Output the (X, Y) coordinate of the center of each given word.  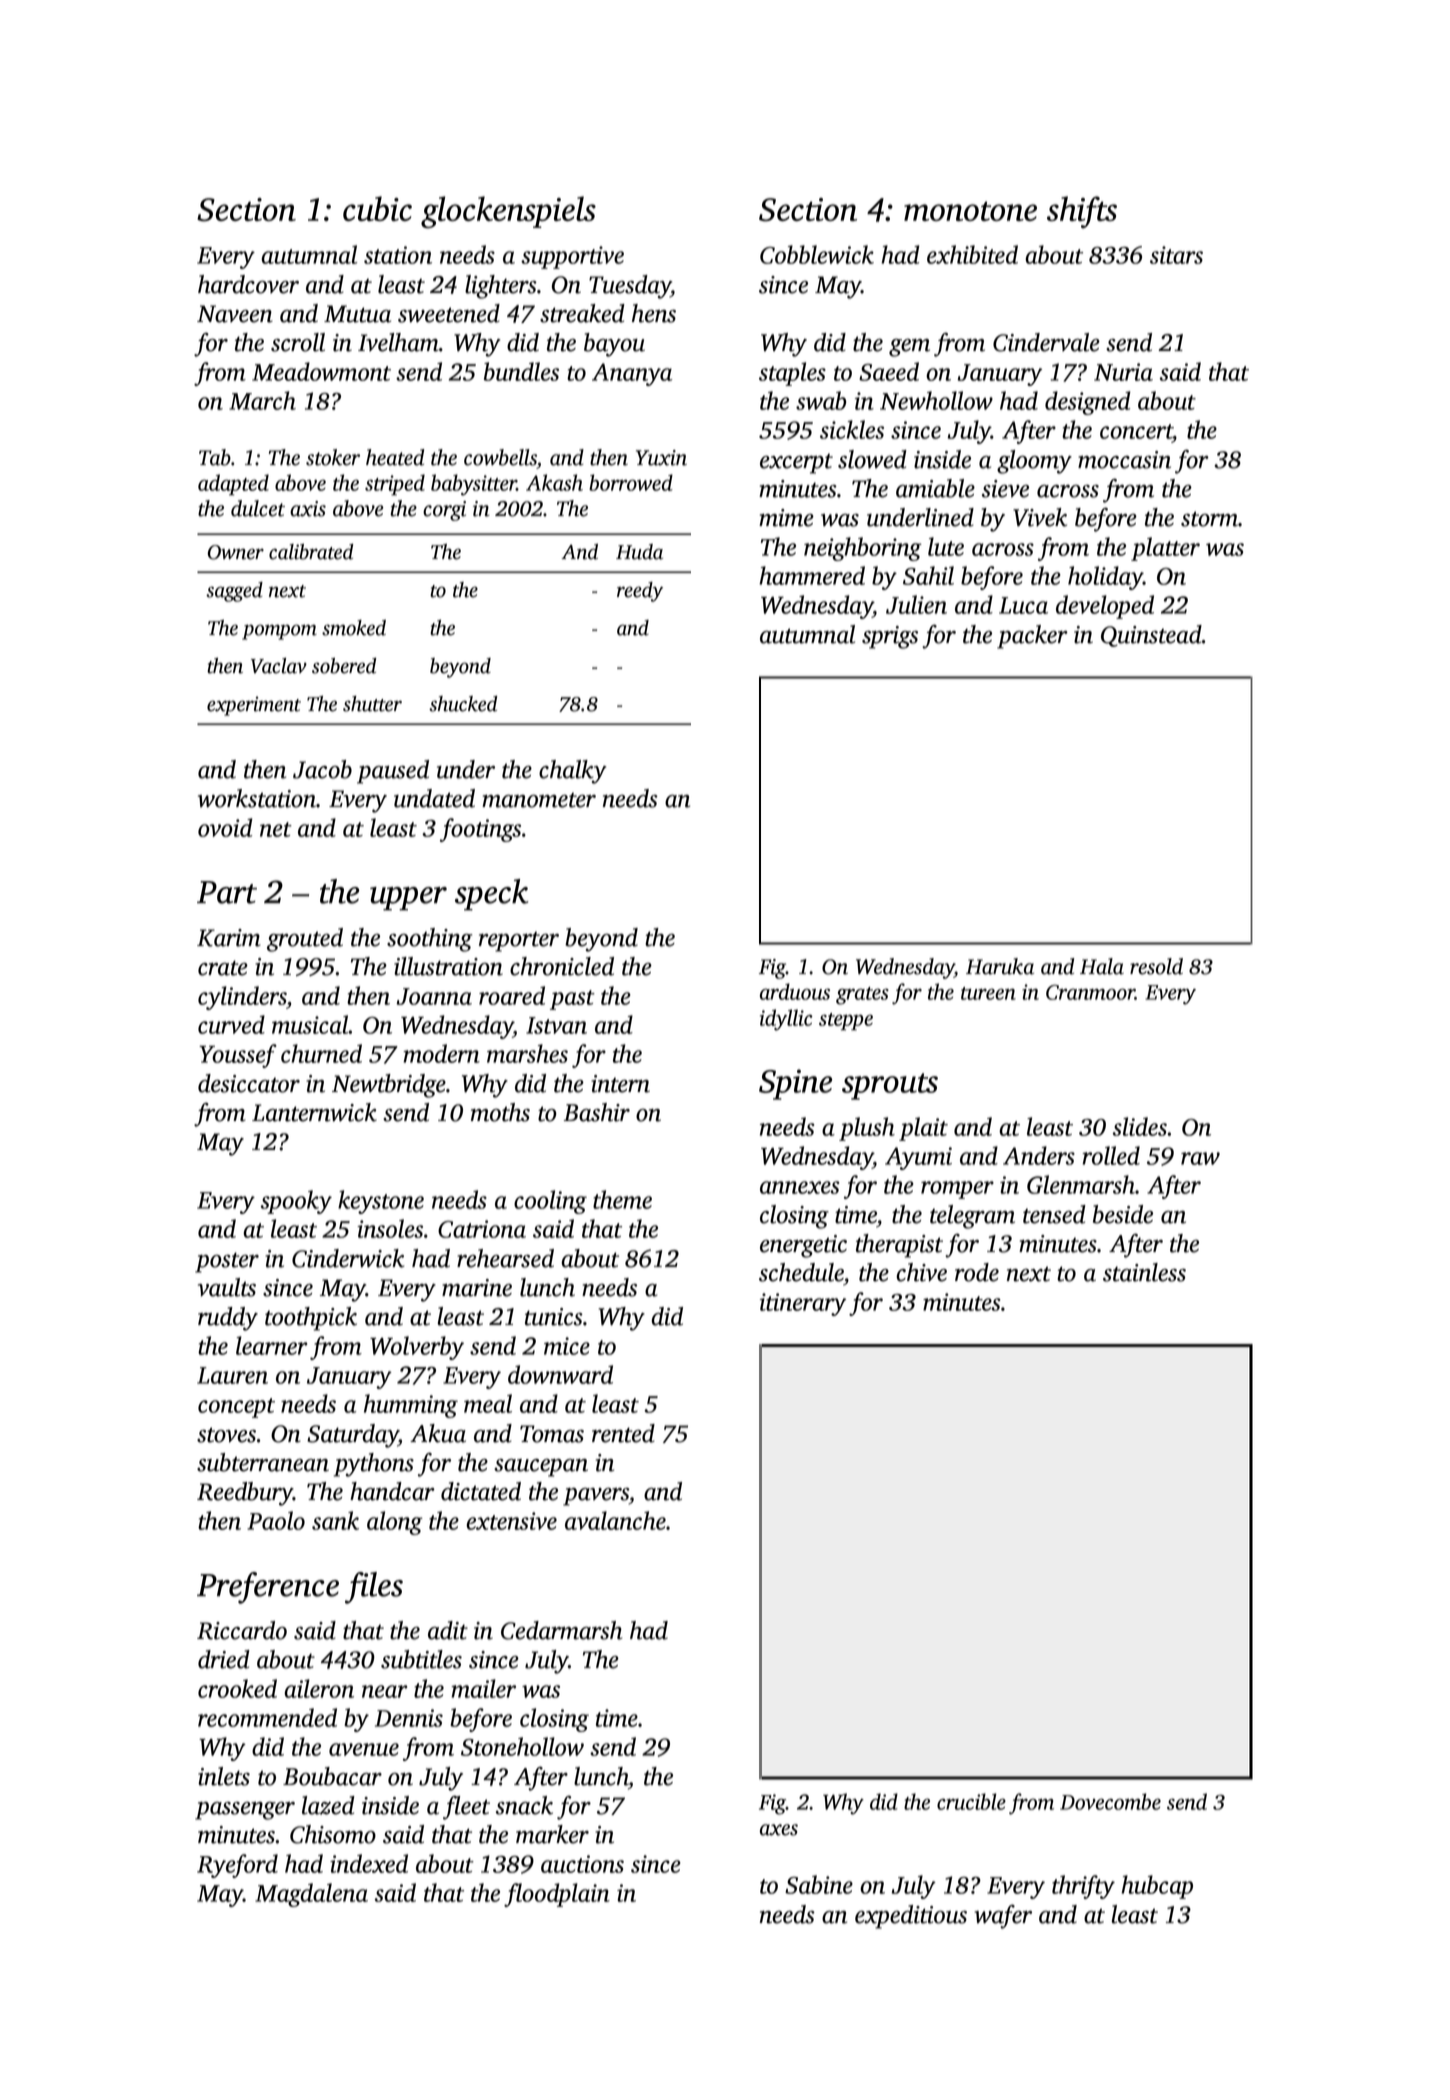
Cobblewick (817, 254)
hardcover (248, 284)
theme (622, 1199)
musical (310, 1024)
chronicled (562, 966)
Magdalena (311, 1895)
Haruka (1000, 966)
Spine (795, 1084)
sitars (1176, 255)
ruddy (228, 1319)
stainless (1144, 1272)
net (276, 829)
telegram (972, 1217)
